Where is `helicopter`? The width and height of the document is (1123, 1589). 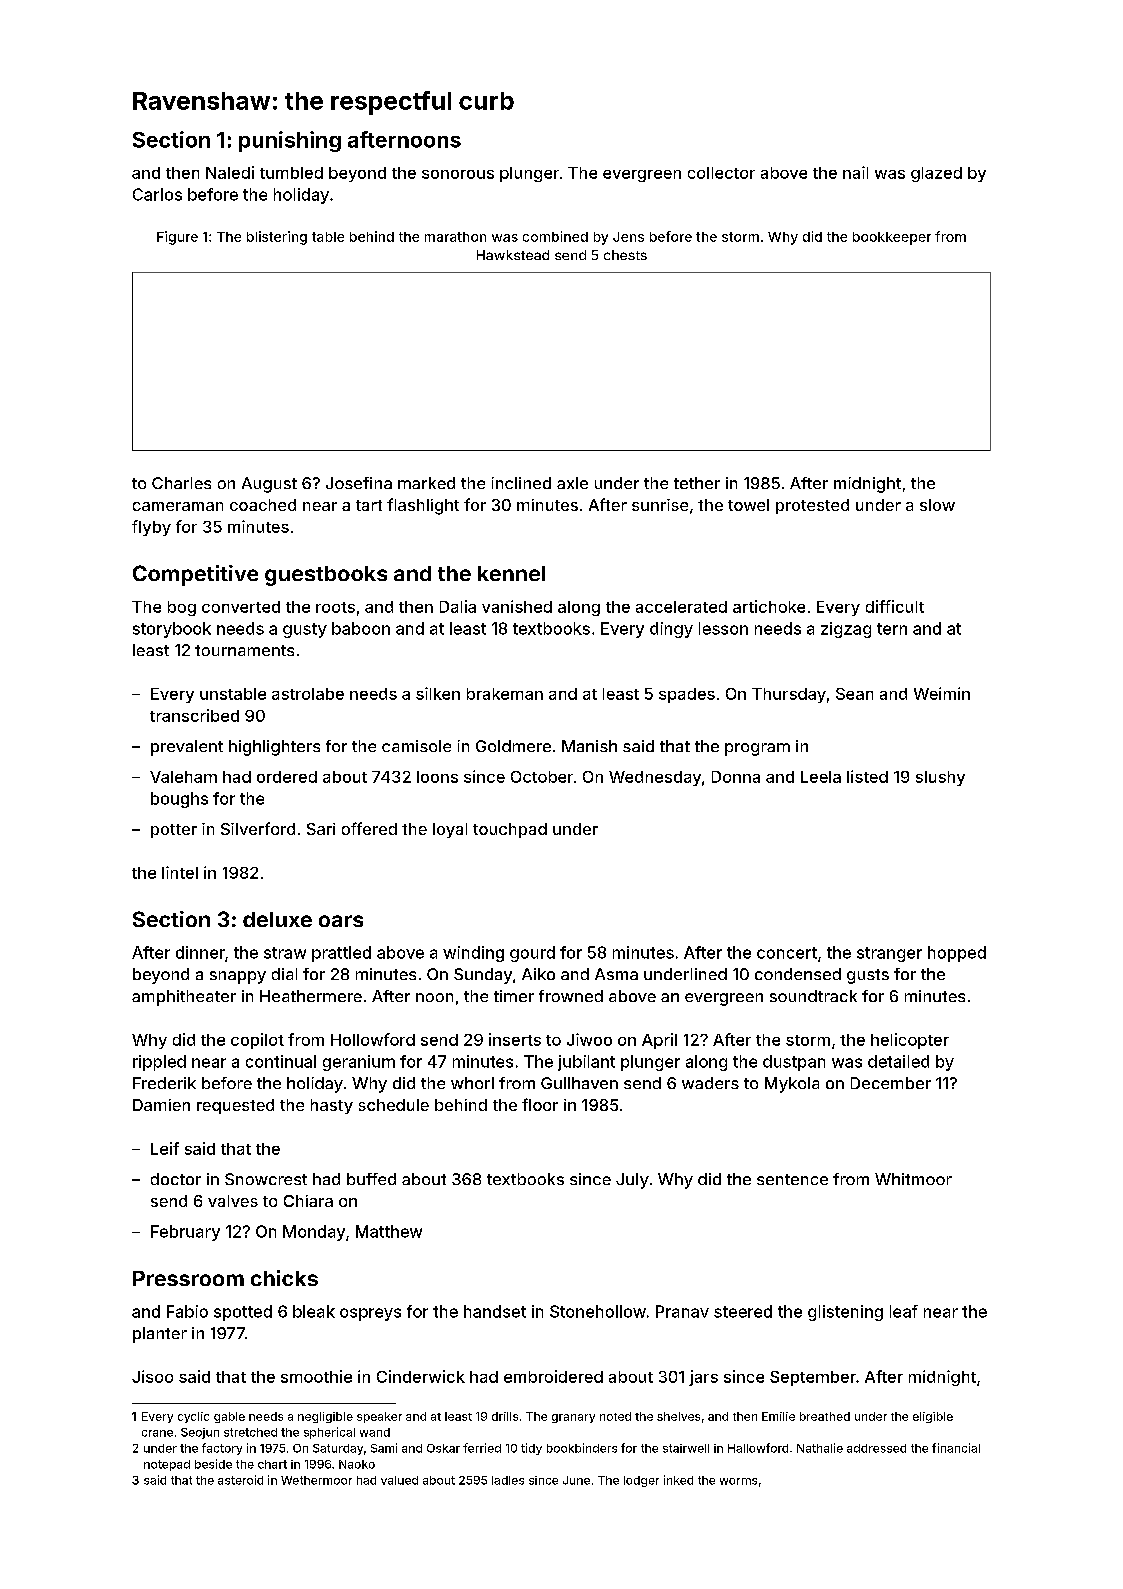 helicopter is located at coordinates (910, 1041).
